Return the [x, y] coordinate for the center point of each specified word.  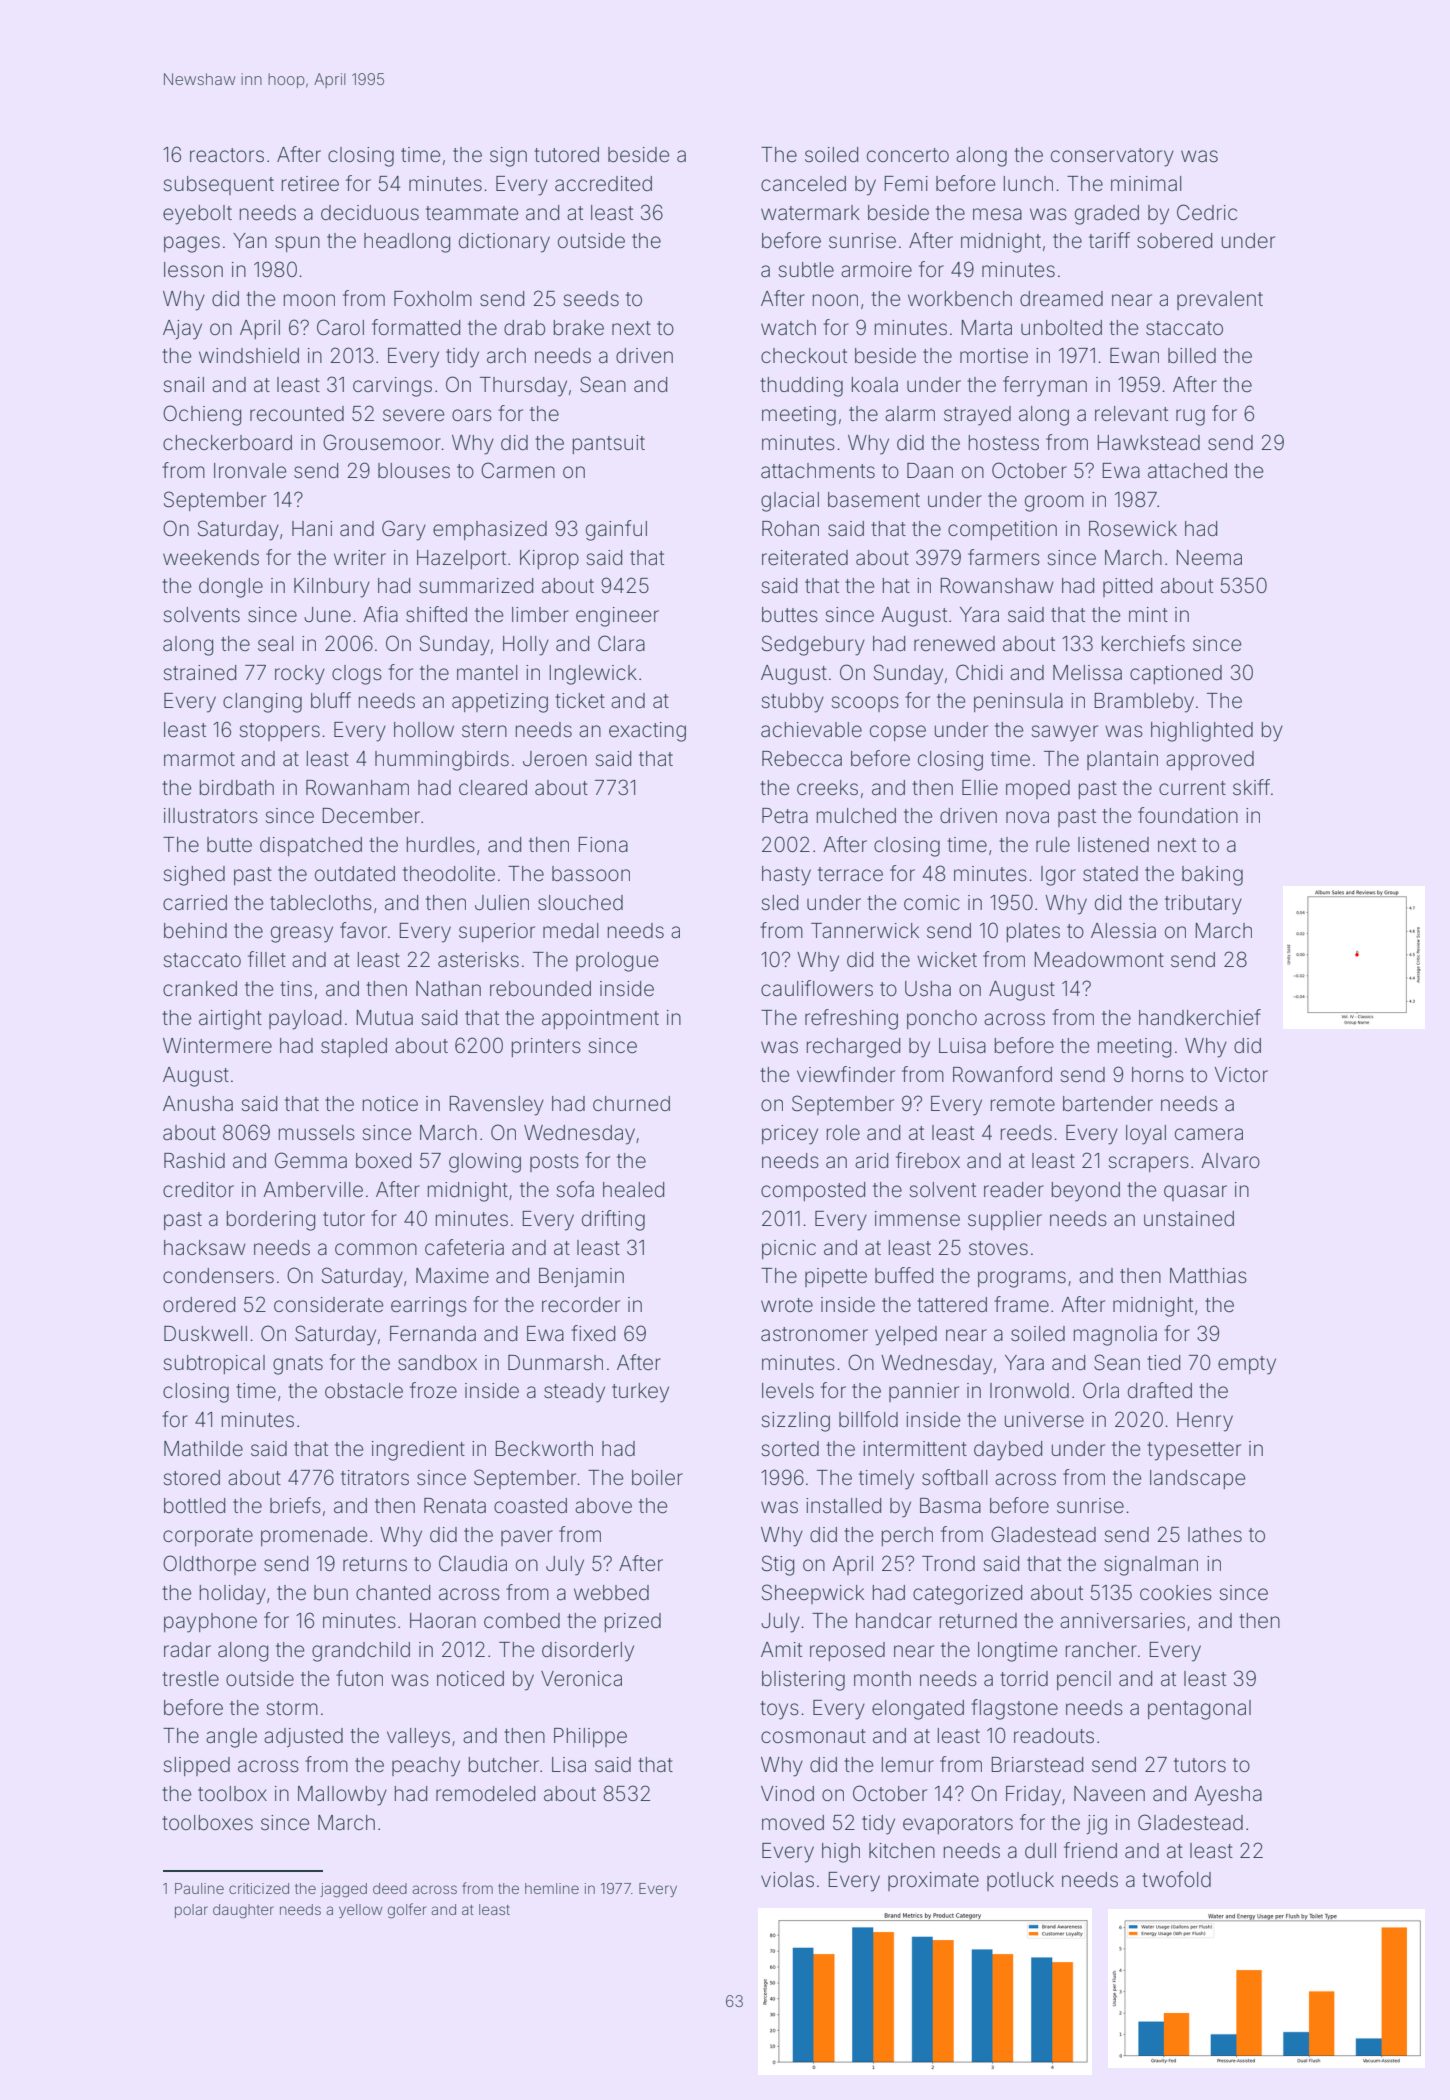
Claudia [473, 1563]
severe [413, 415]
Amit [781, 1649]
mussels [317, 1133]
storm [292, 1708]
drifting [613, 1220]
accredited [603, 184]
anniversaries [1122, 1621]
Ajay [182, 330]
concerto [908, 155]
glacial [790, 502]
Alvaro [1230, 1160]
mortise [994, 356]
